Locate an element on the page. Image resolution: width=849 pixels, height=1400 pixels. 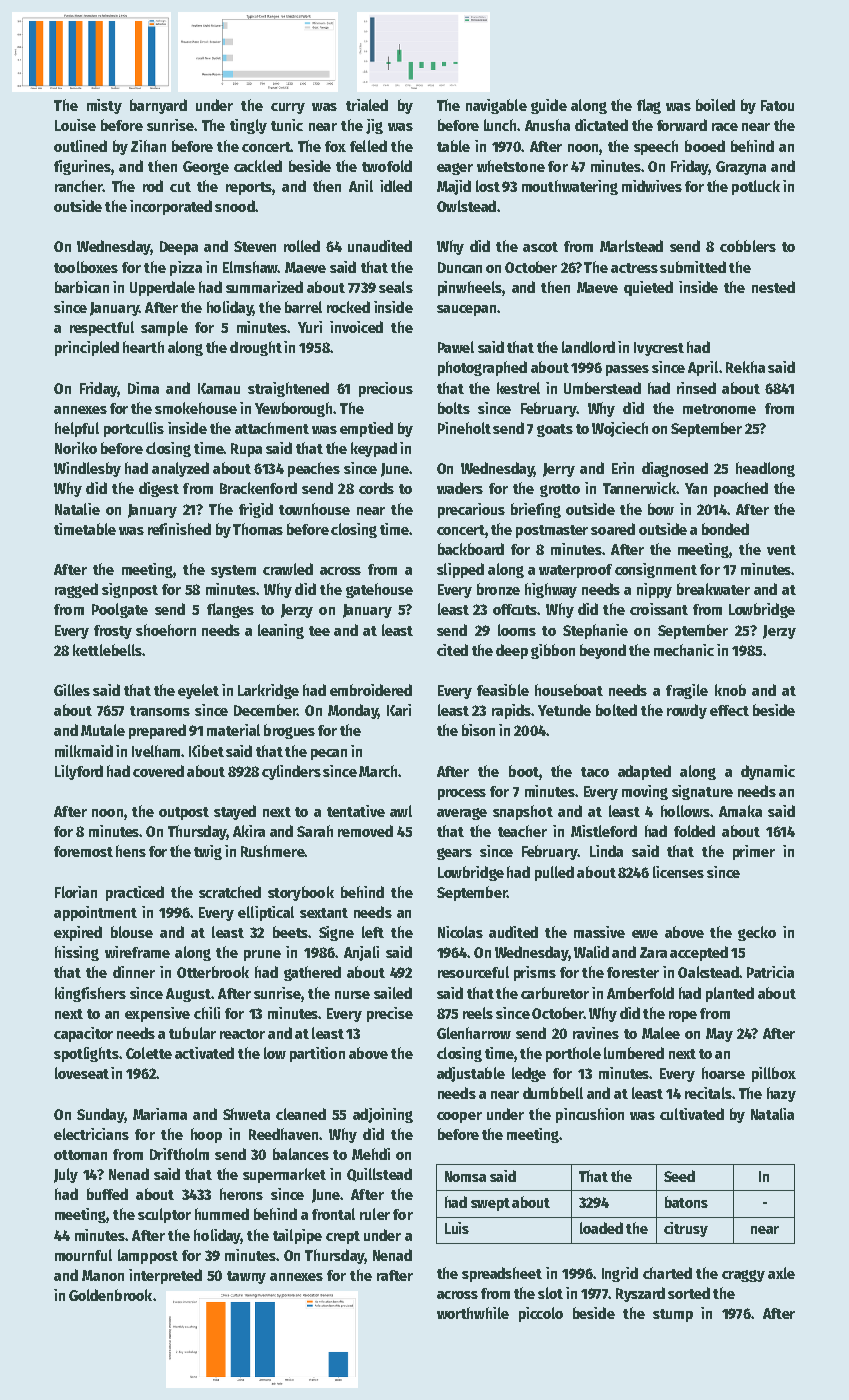
Glenharrow is located at coordinates (474, 1033).
